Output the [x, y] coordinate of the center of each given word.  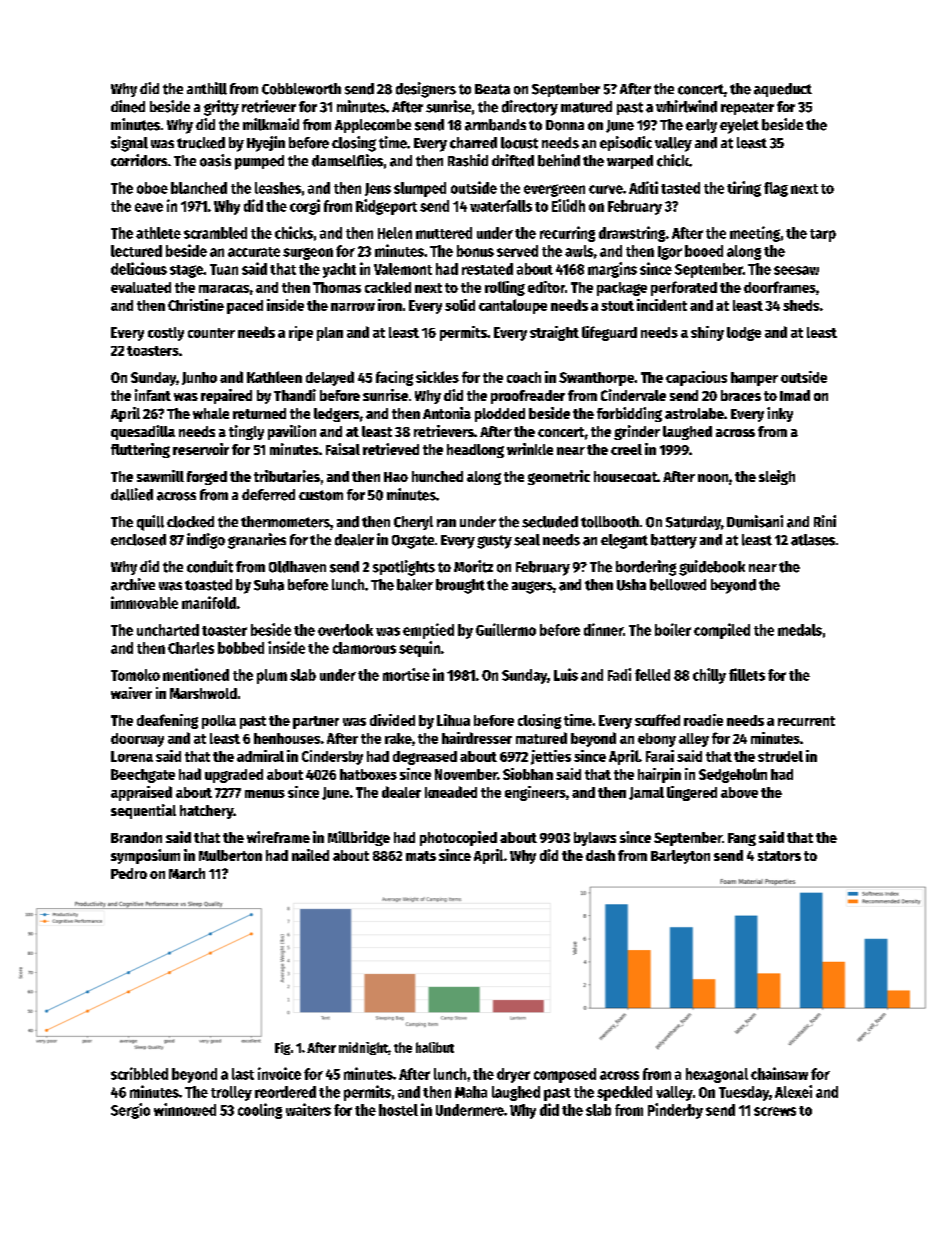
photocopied [458, 838]
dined [128, 106]
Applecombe [373, 126]
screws [775, 1111]
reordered [285, 1092]
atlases [813, 540]
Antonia [447, 413]
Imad [795, 395]
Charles [191, 648]
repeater [747, 108]
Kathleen [274, 377]
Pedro [129, 873]
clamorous [364, 648]
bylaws [595, 839]
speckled [624, 1093]
